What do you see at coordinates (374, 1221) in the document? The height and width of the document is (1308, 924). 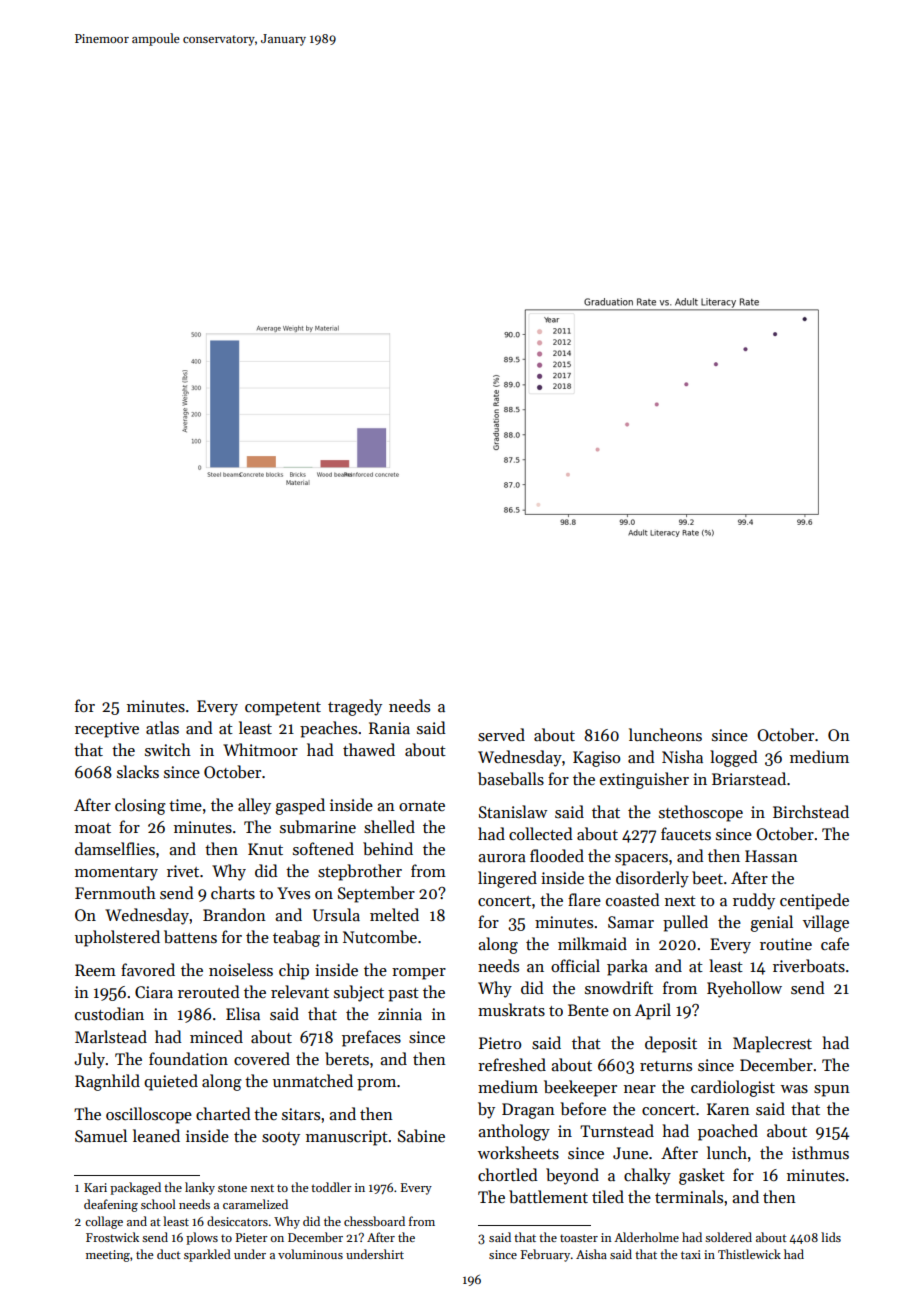 I see `chessboard` at bounding box center [374, 1221].
